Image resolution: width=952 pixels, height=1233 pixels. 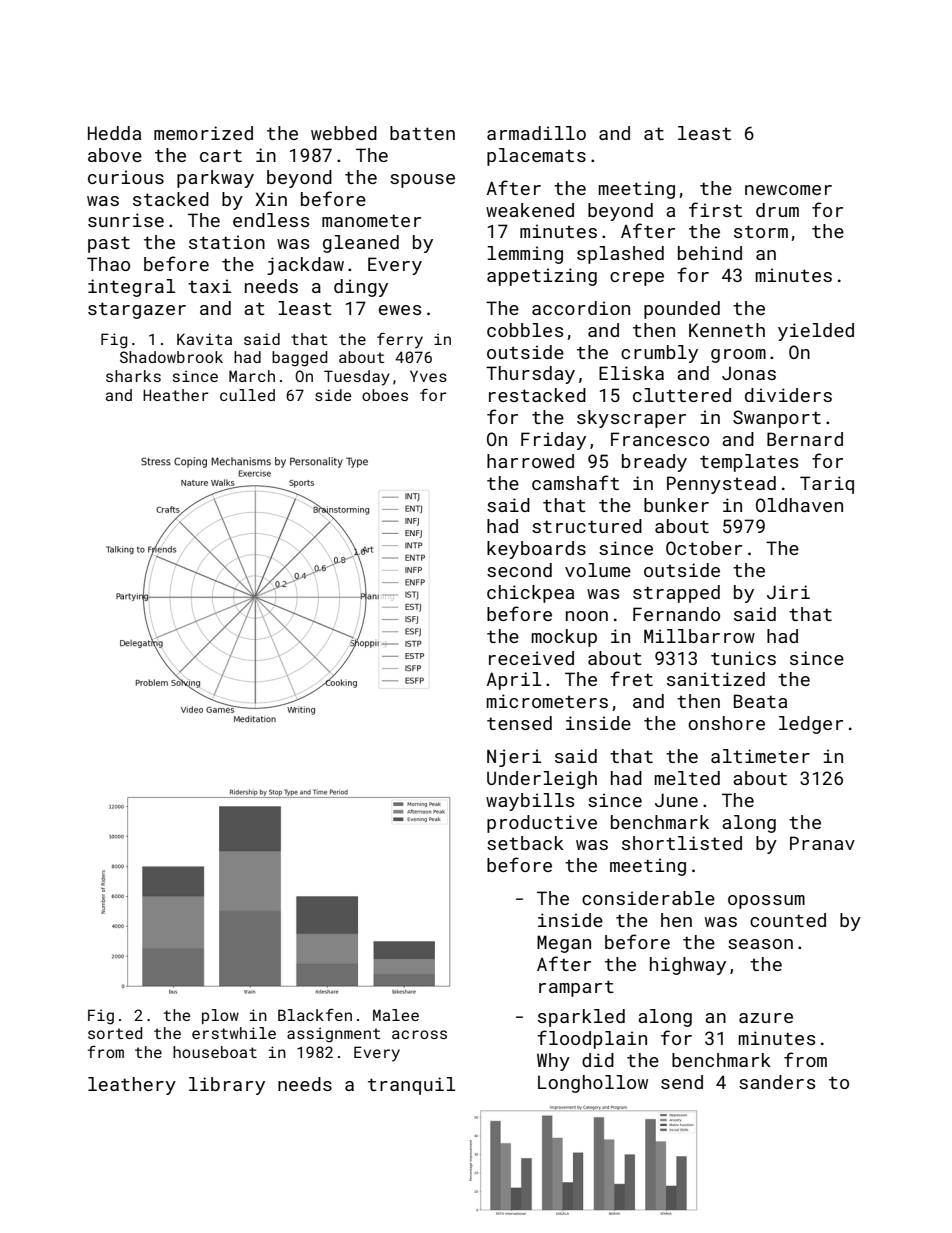 I want to click on leathery, so click(x=132, y=1086).
